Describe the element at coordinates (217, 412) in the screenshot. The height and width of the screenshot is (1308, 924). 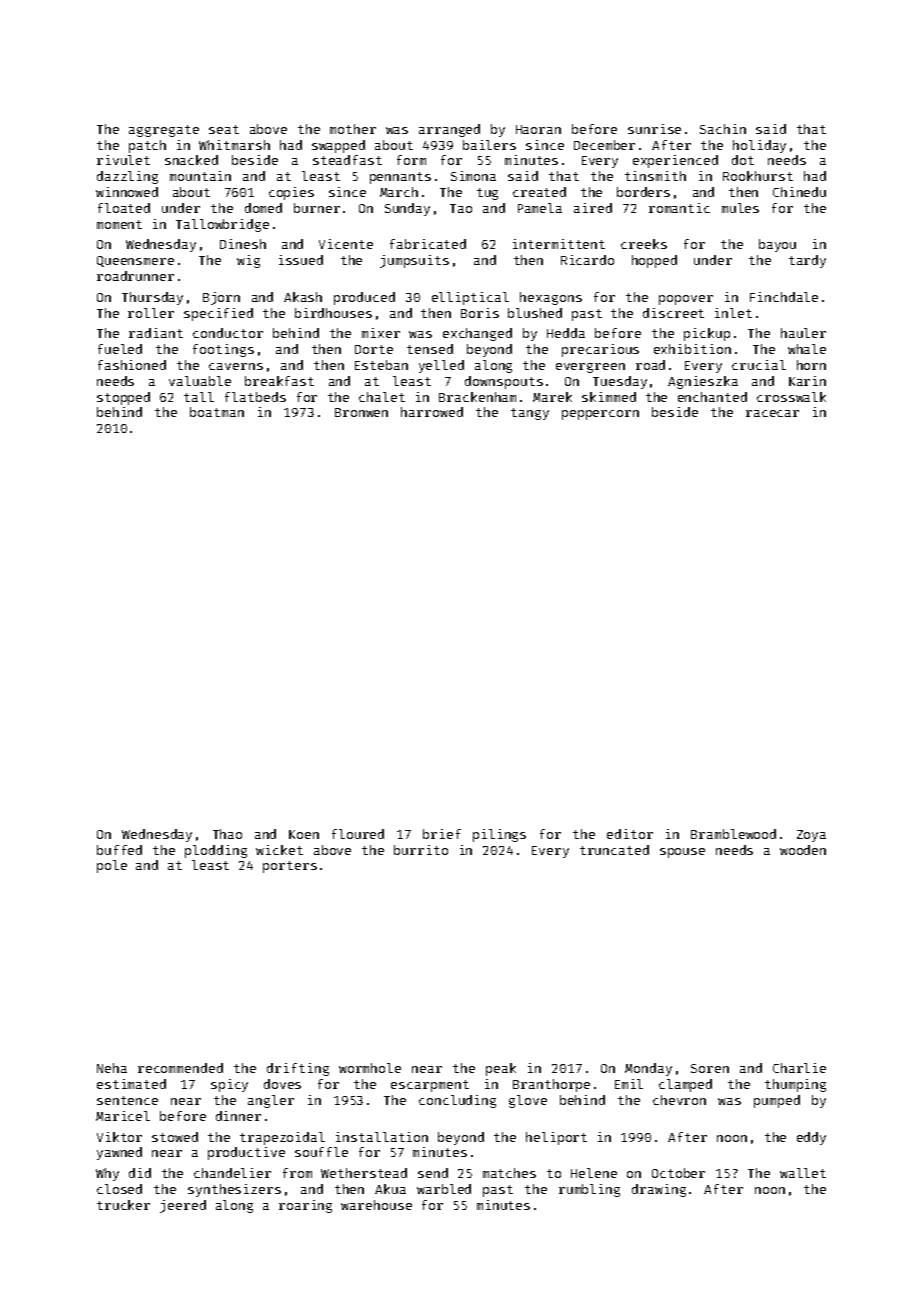
I see `boatman` at that location.
